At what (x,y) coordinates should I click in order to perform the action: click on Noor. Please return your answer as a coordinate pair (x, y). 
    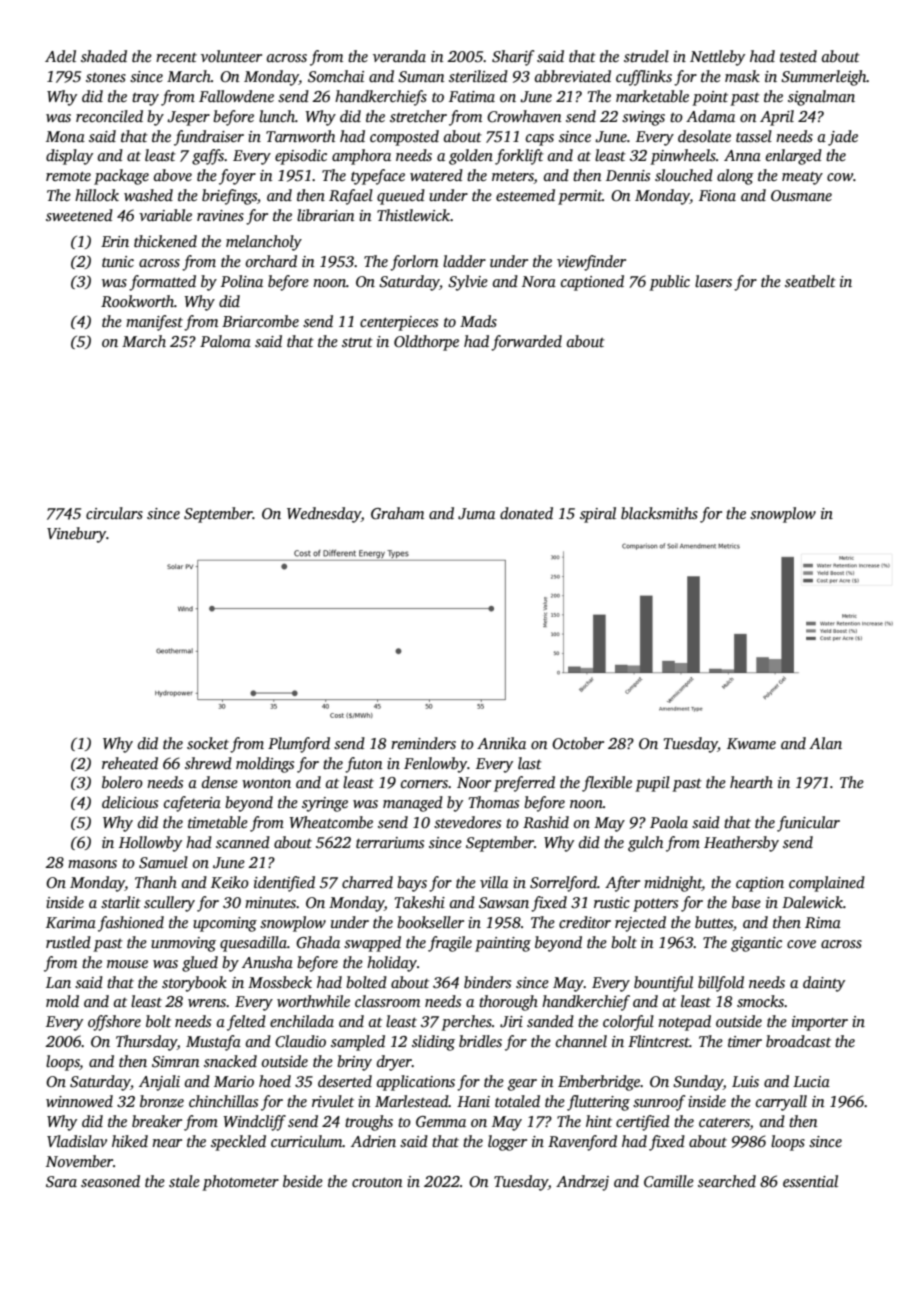
    Looking at the image, I should click on (474, 782).
